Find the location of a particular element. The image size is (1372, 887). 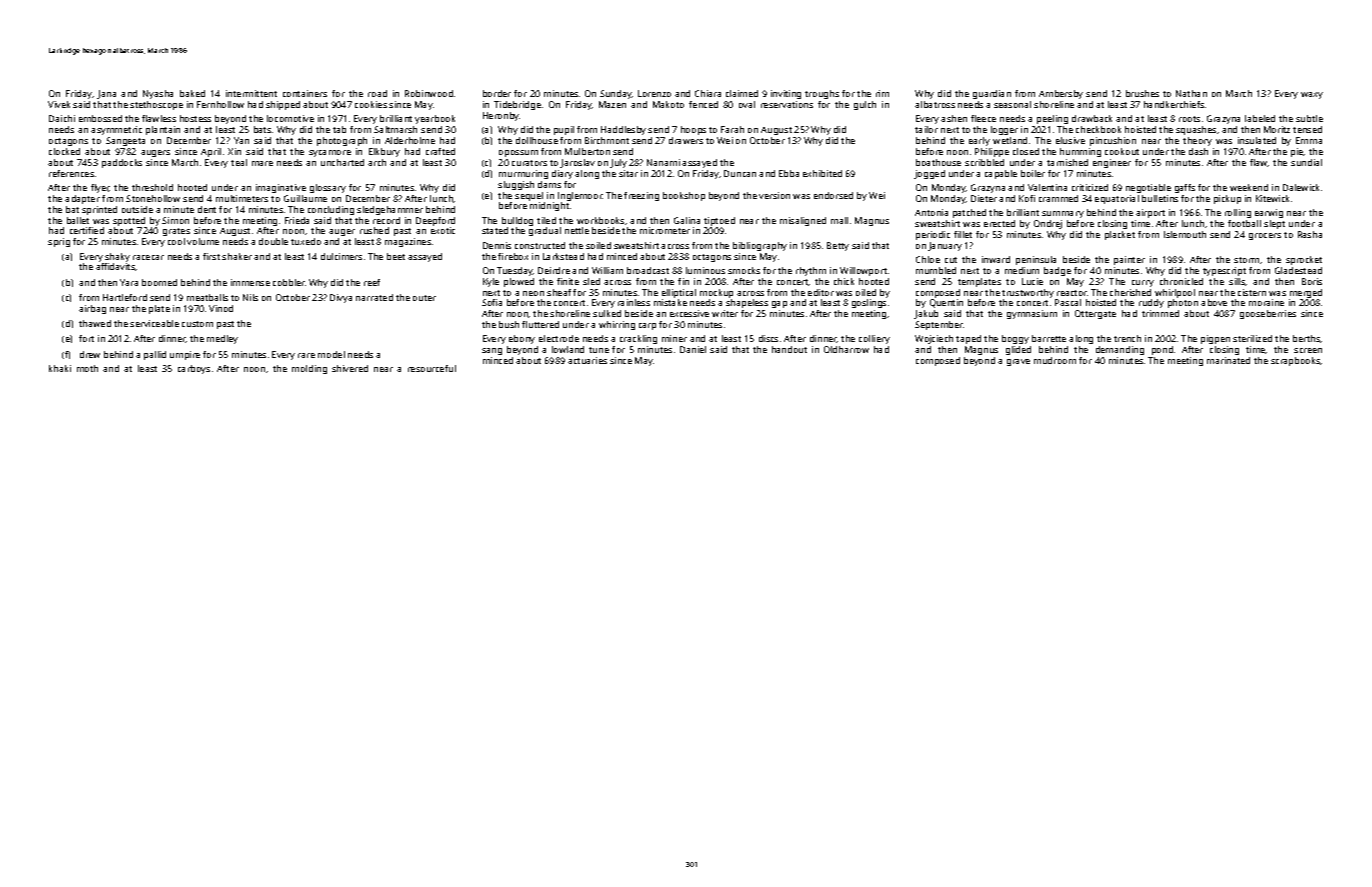

subtle is located at coordinates (1309, 118).
